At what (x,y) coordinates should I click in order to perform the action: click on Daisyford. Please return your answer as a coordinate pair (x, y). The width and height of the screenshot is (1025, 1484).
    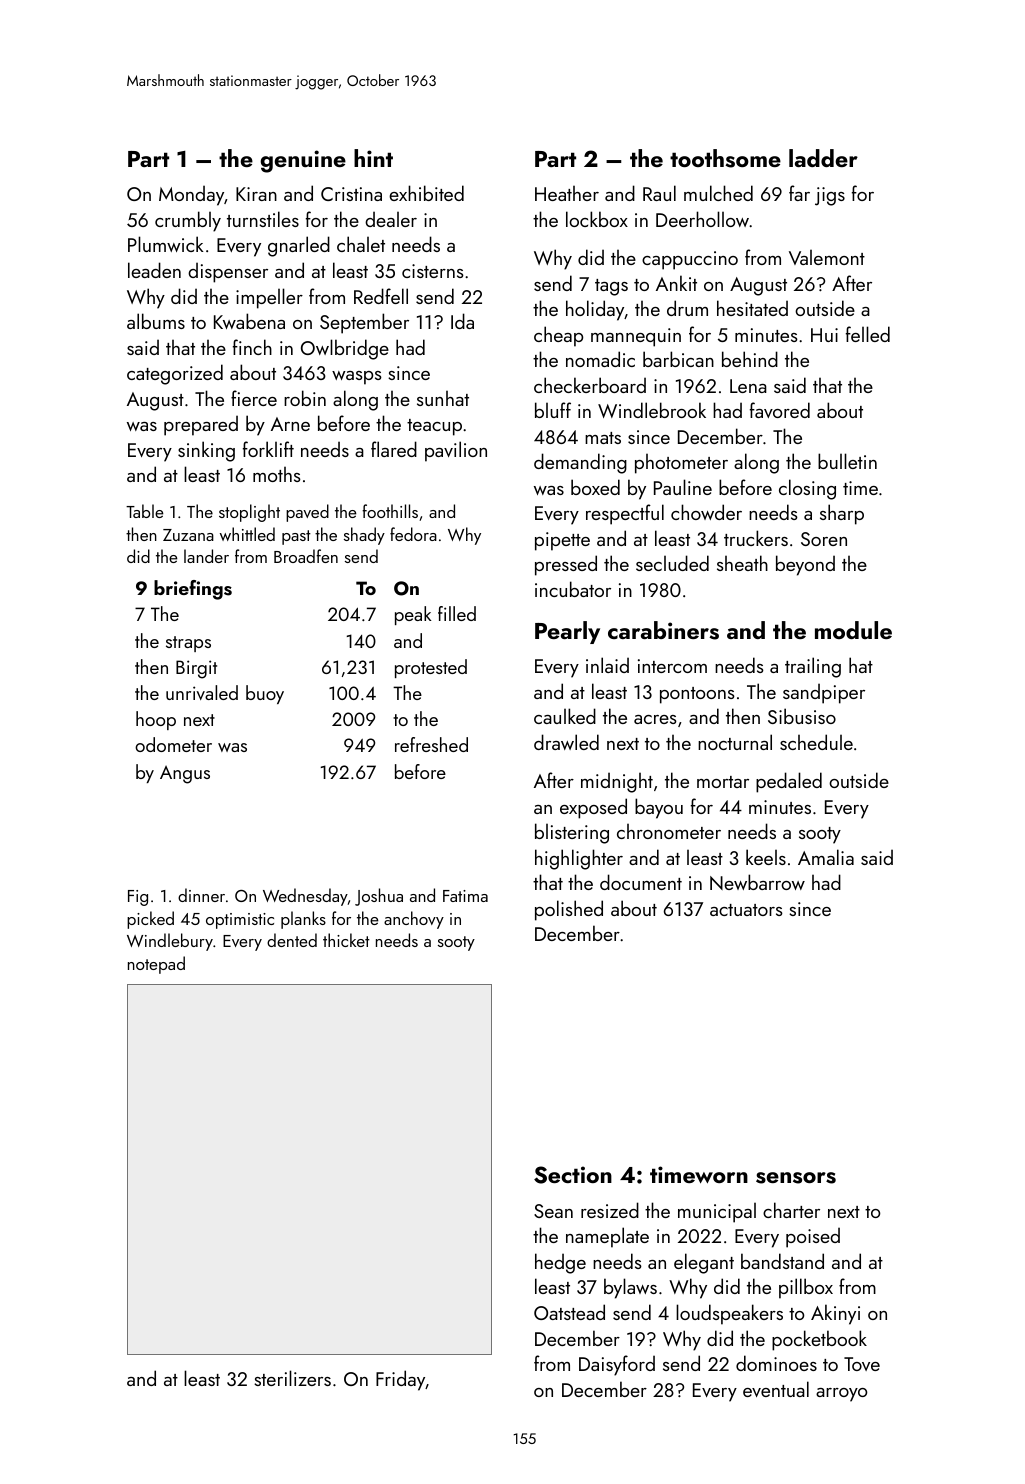
    Looking at the image, I should click on (617, 1365).
